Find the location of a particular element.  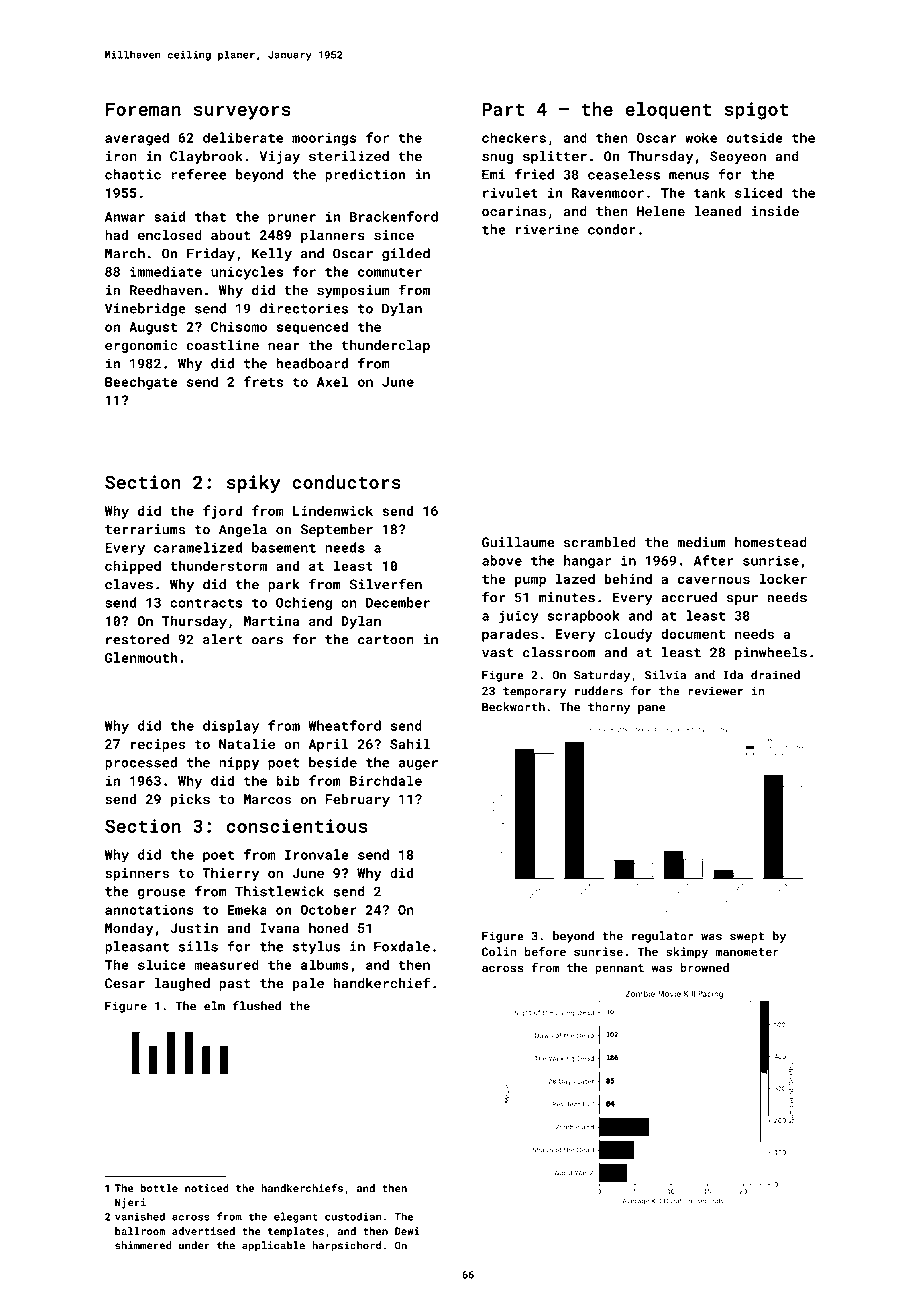

basement is located at coordinates (284, 547).
